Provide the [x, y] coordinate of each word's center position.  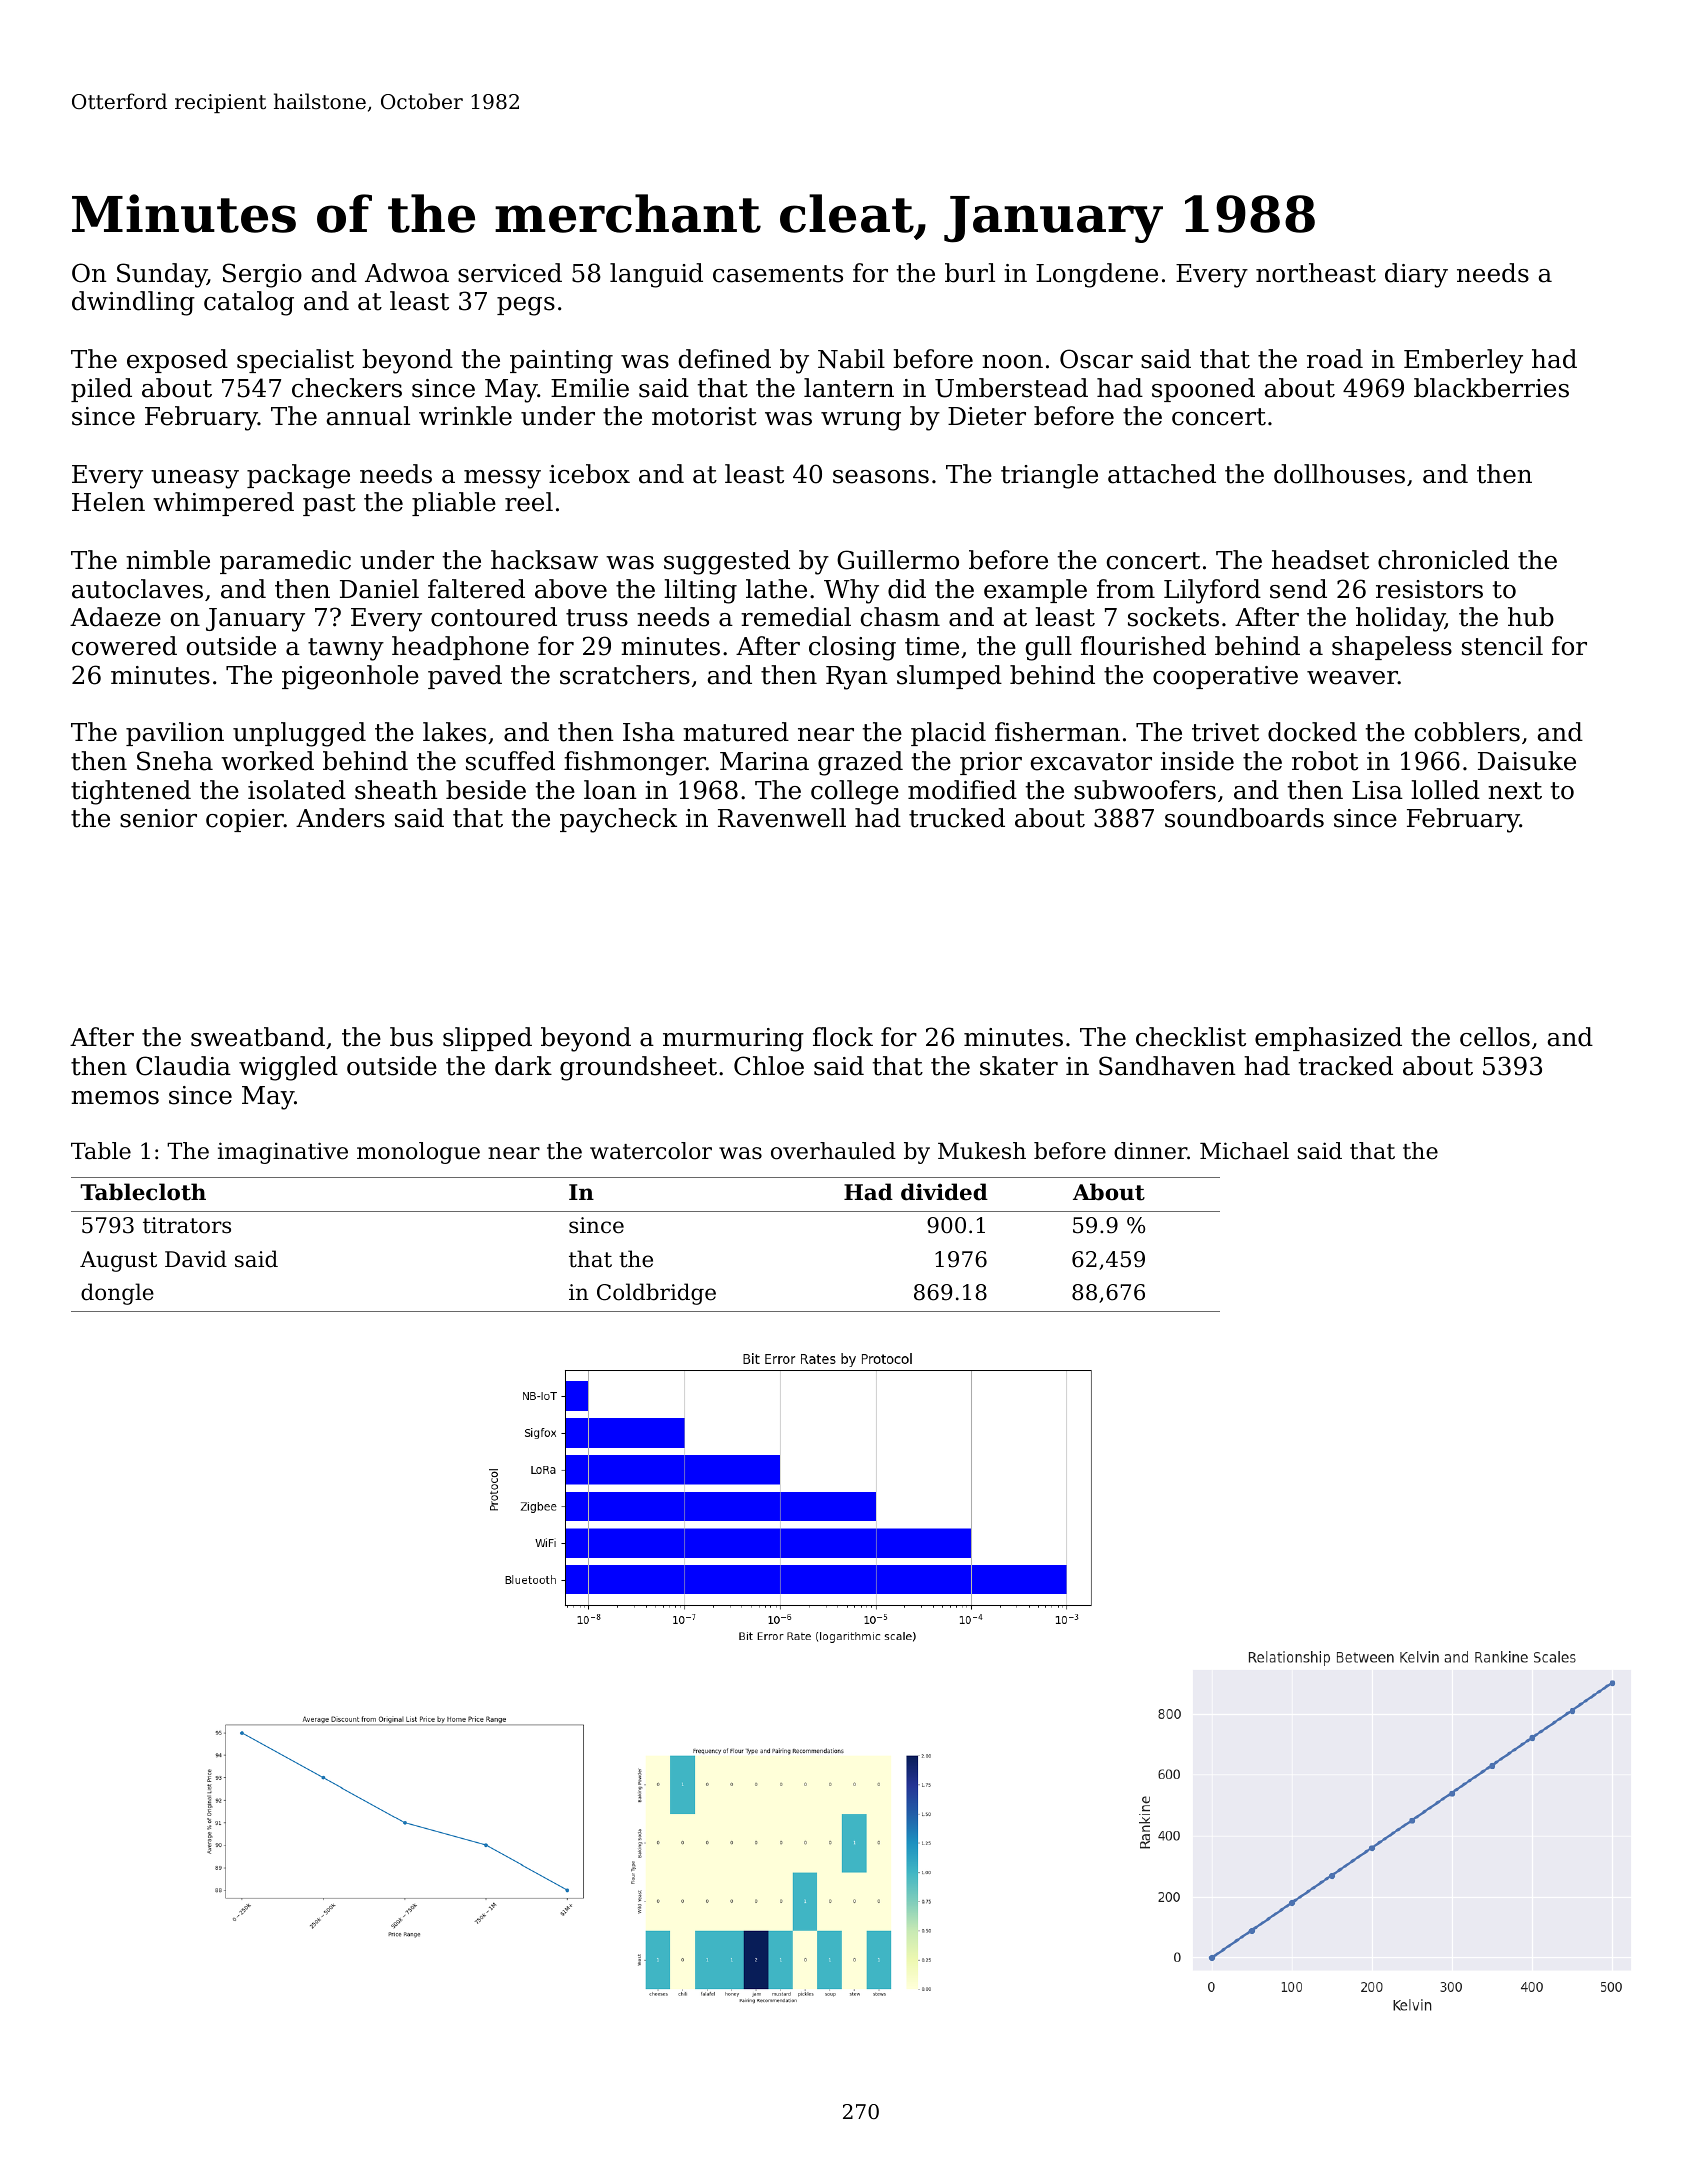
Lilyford [1212, 591]
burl [970, 273]
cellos [1495, 1037]
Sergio [262, 275]
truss [597, 618]
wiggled [288, 1068]
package [298, 476]
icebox [589, 474]
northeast [1316, 273]
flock [843, 1037]
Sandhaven [1167, 1066]
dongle [117, 1294]
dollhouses [1339, 474]
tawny [346, 649]
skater [1019, 1066]
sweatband [258, 1037]
